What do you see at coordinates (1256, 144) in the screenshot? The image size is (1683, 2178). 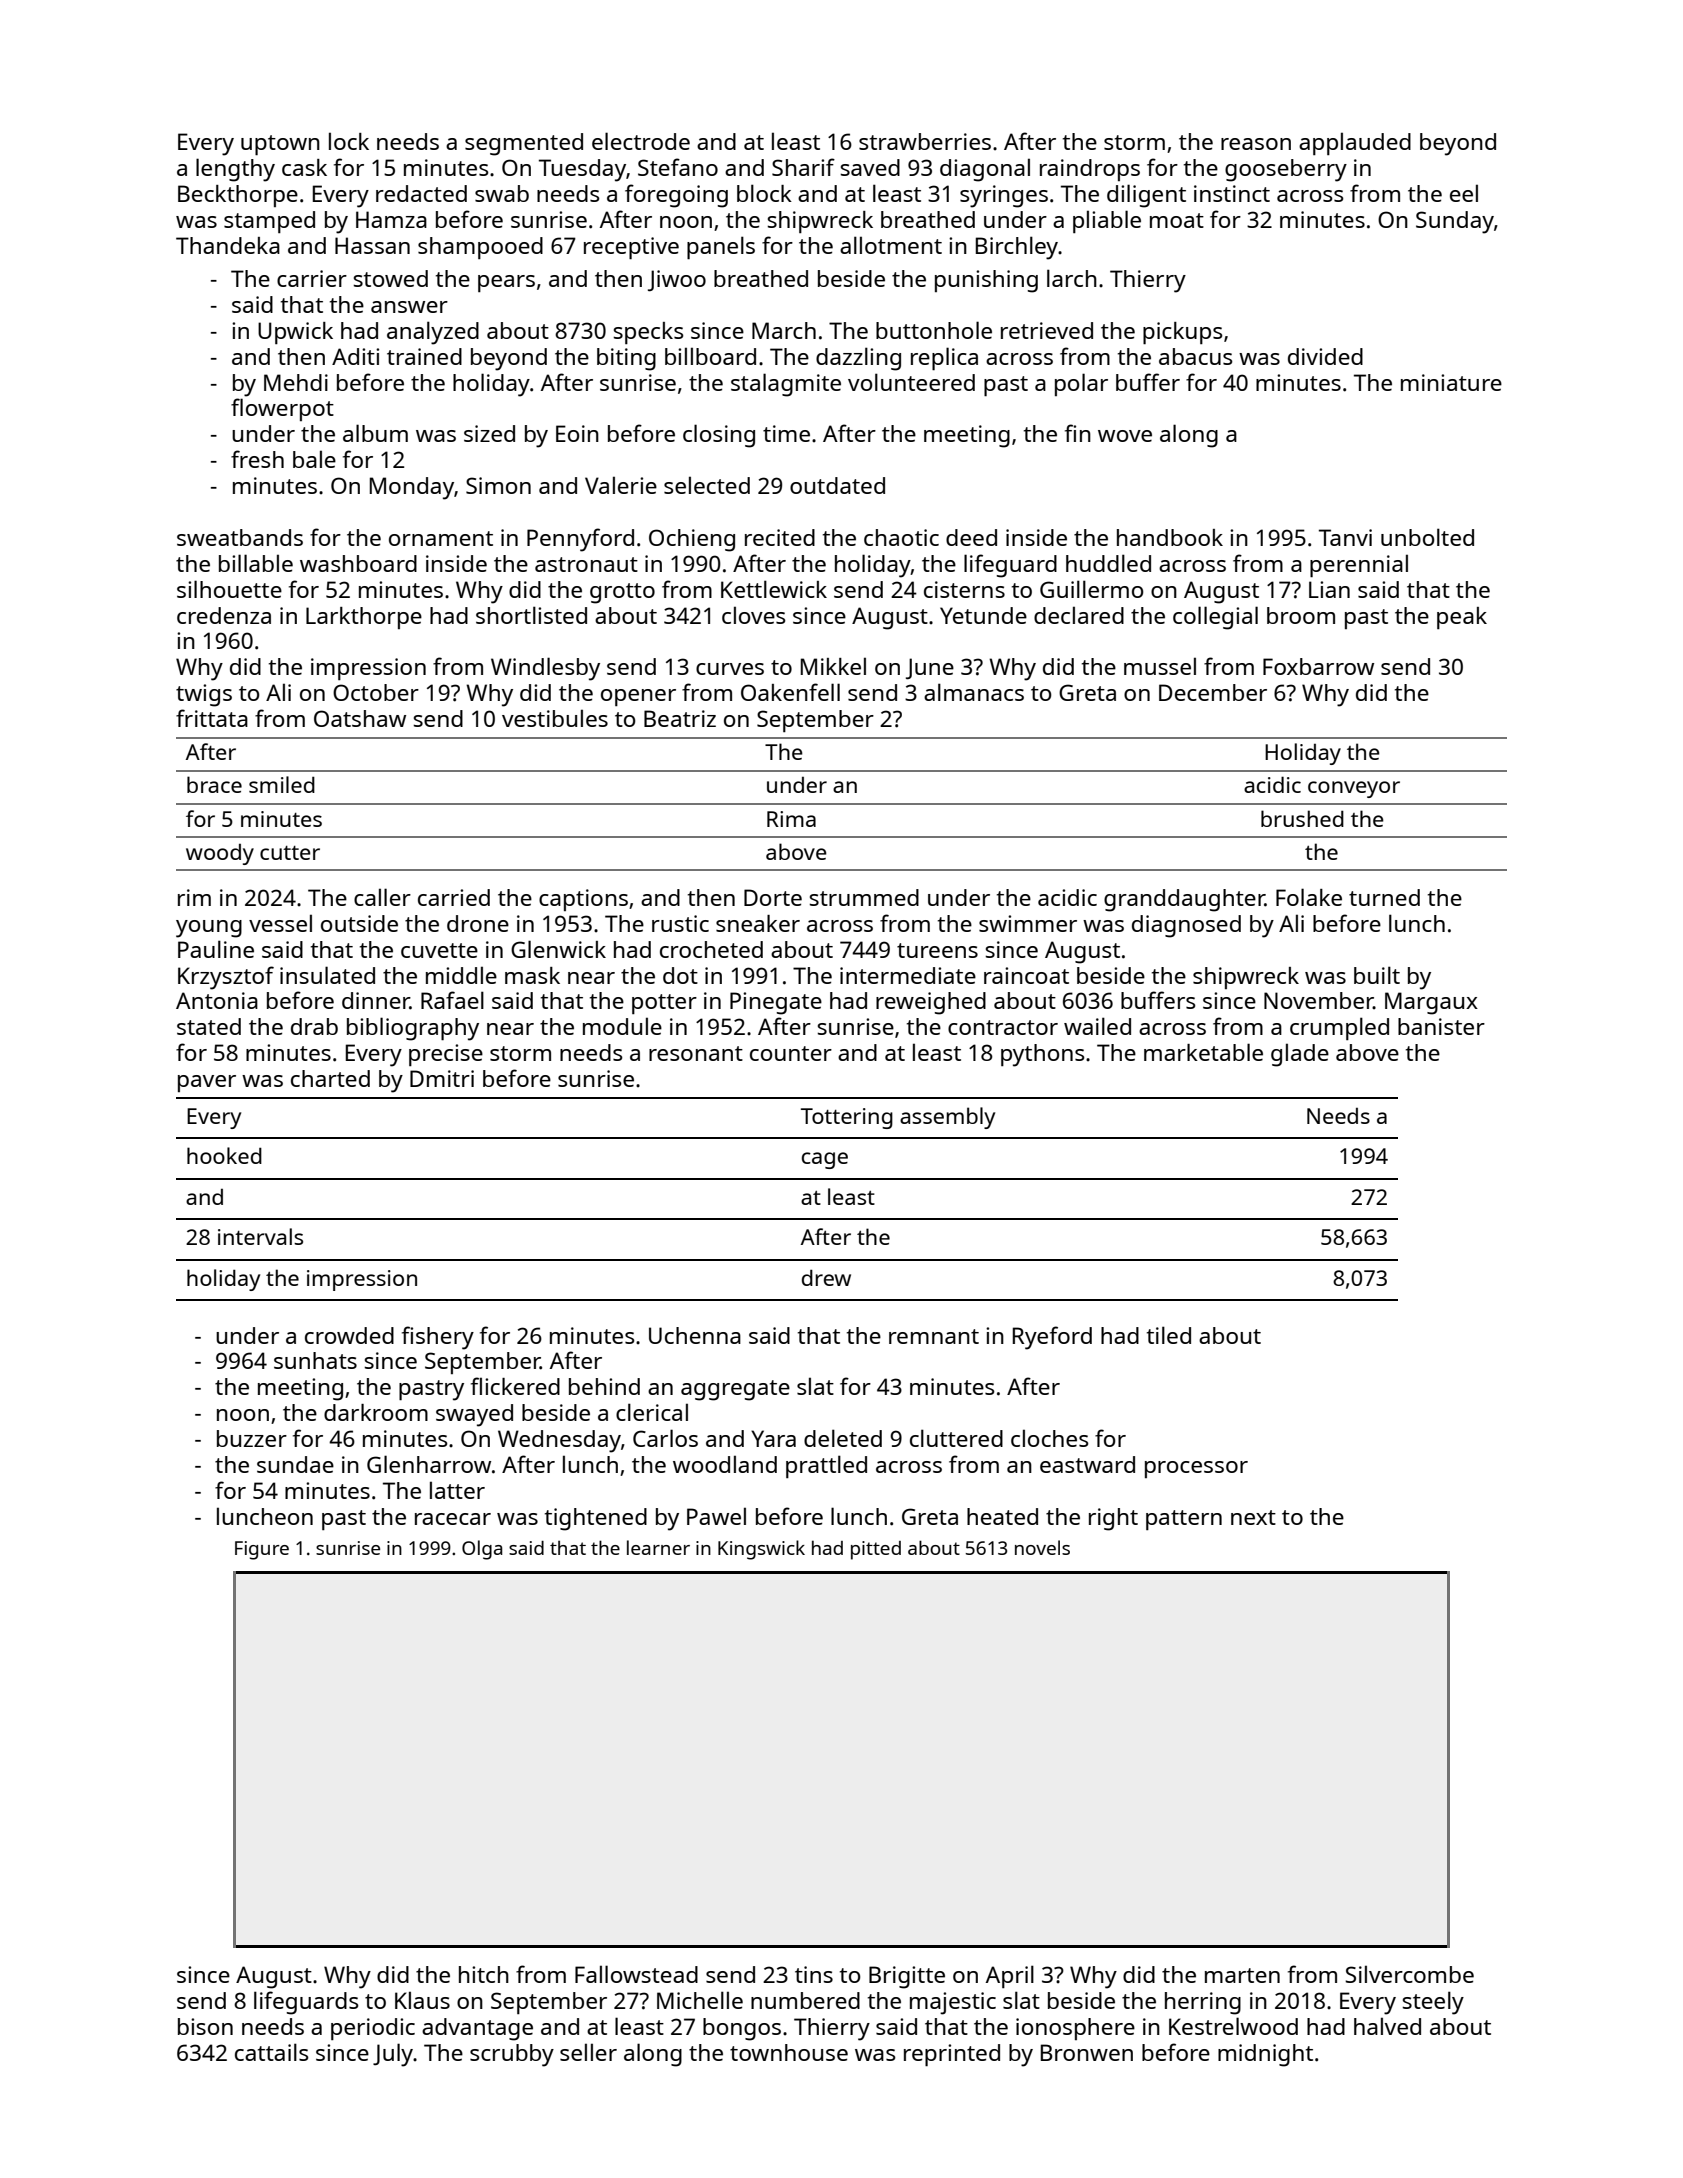 I see `reason` at bounding box center [1256, 144].
